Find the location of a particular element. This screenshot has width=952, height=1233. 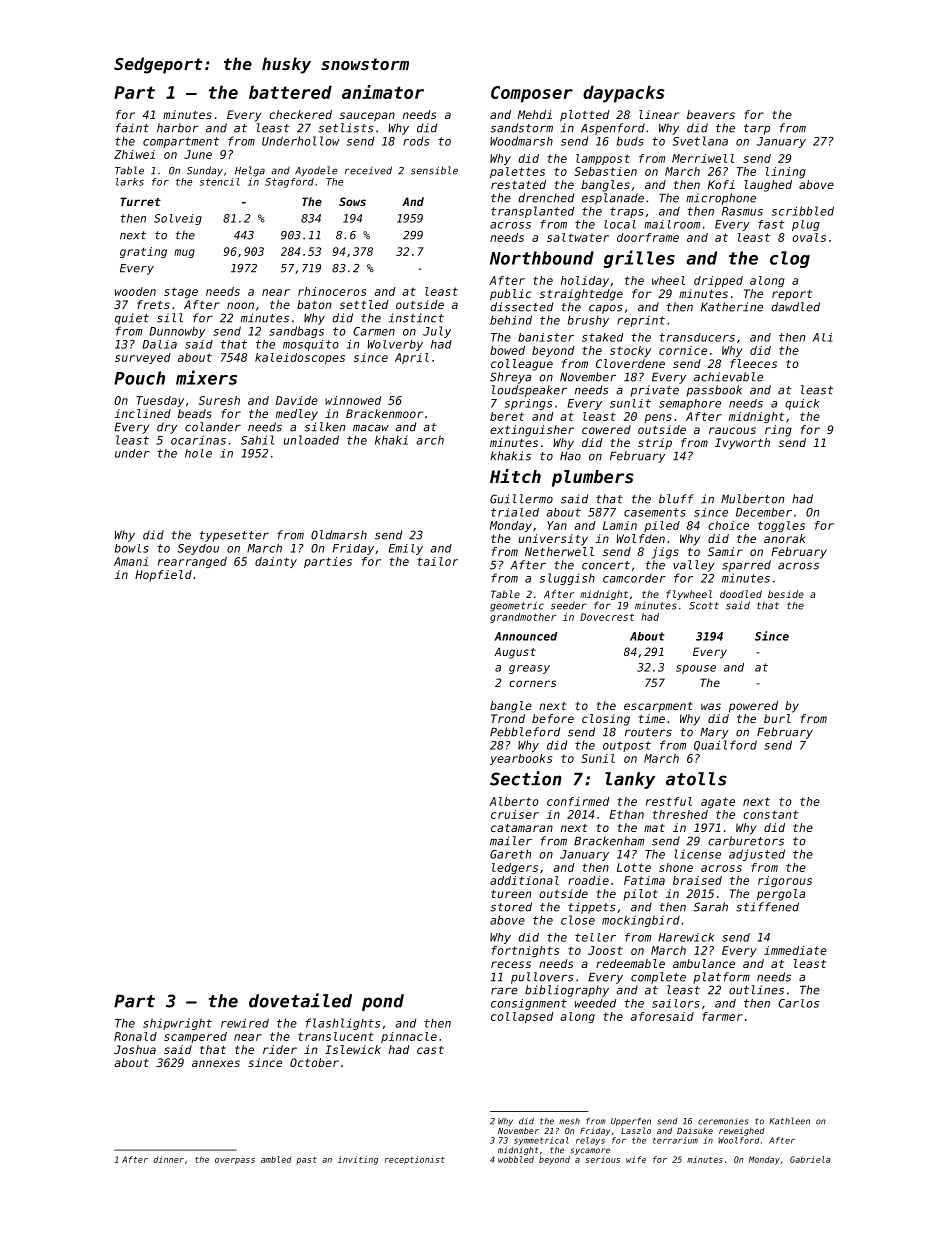

Solveig is located at coordinates (178, 219).
